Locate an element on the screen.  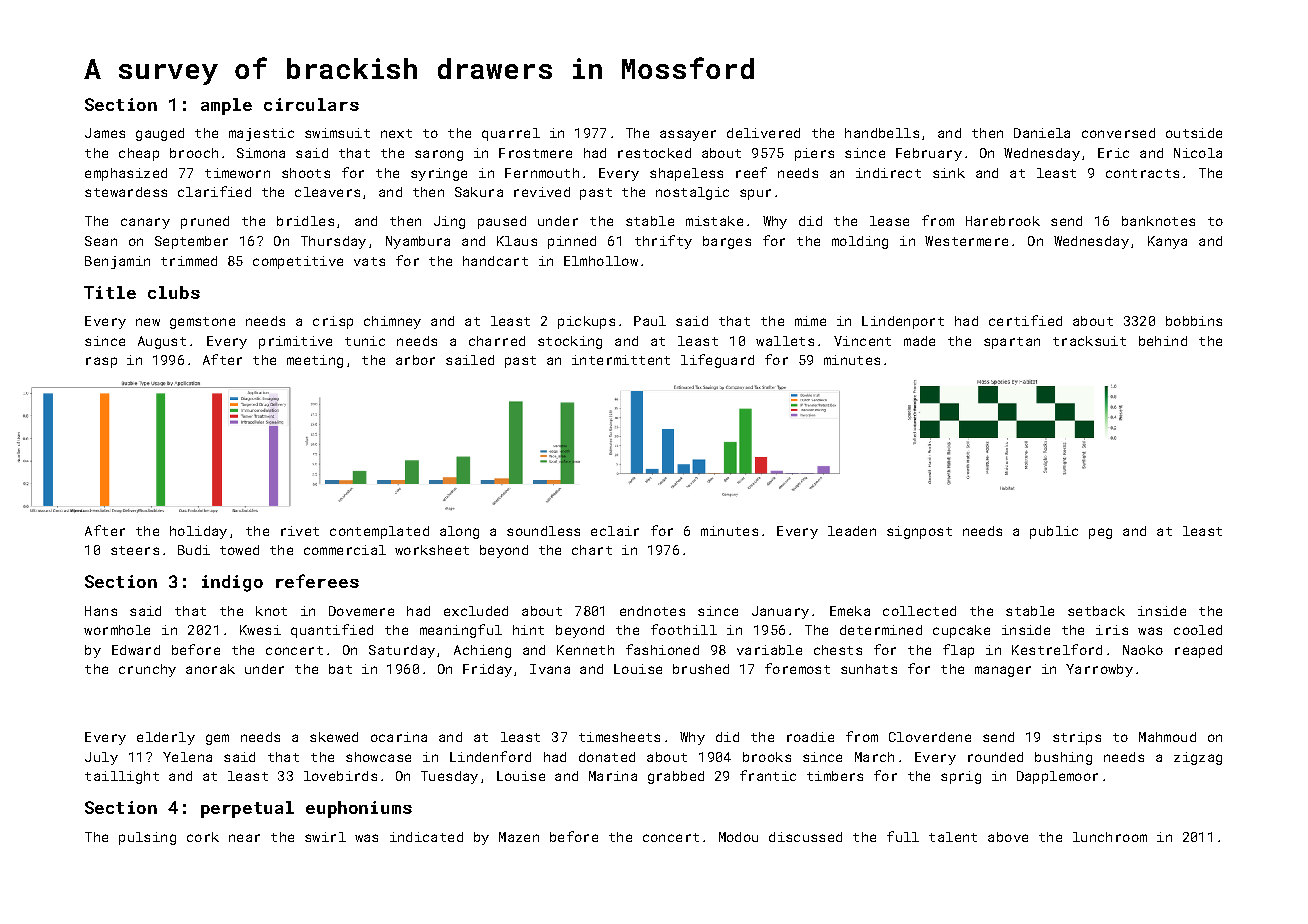
clubs is located at coordinates (174, 292).
